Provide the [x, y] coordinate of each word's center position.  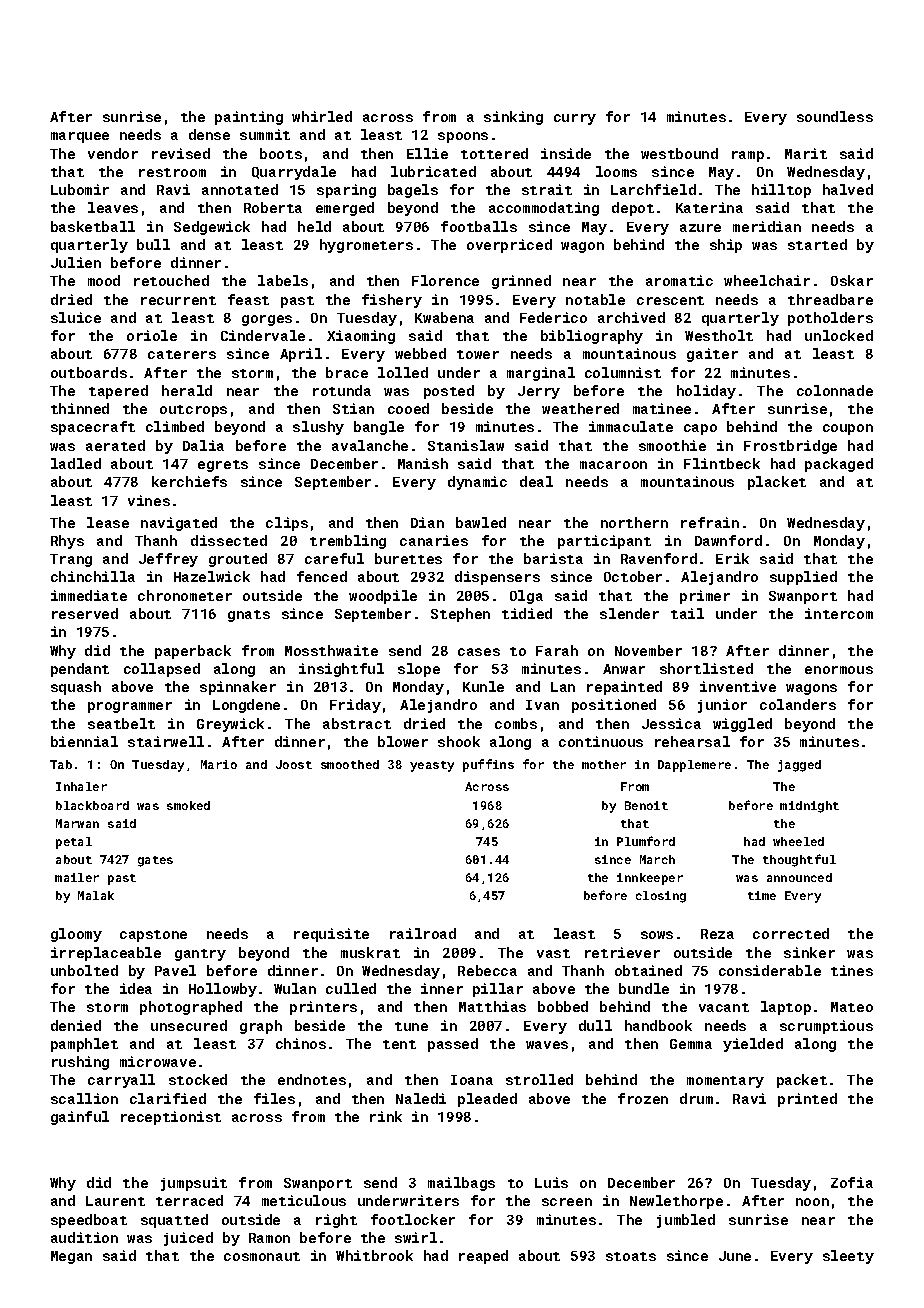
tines [852, 970]
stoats [631, 1256]
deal [536, 481]
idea [136, 988]
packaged [839, 465]
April [301, 355]
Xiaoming [361, 337]
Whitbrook [374, 1255]
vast [553, 953]
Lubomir [80, 189]
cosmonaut [262, 1256]
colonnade [835, 390]
